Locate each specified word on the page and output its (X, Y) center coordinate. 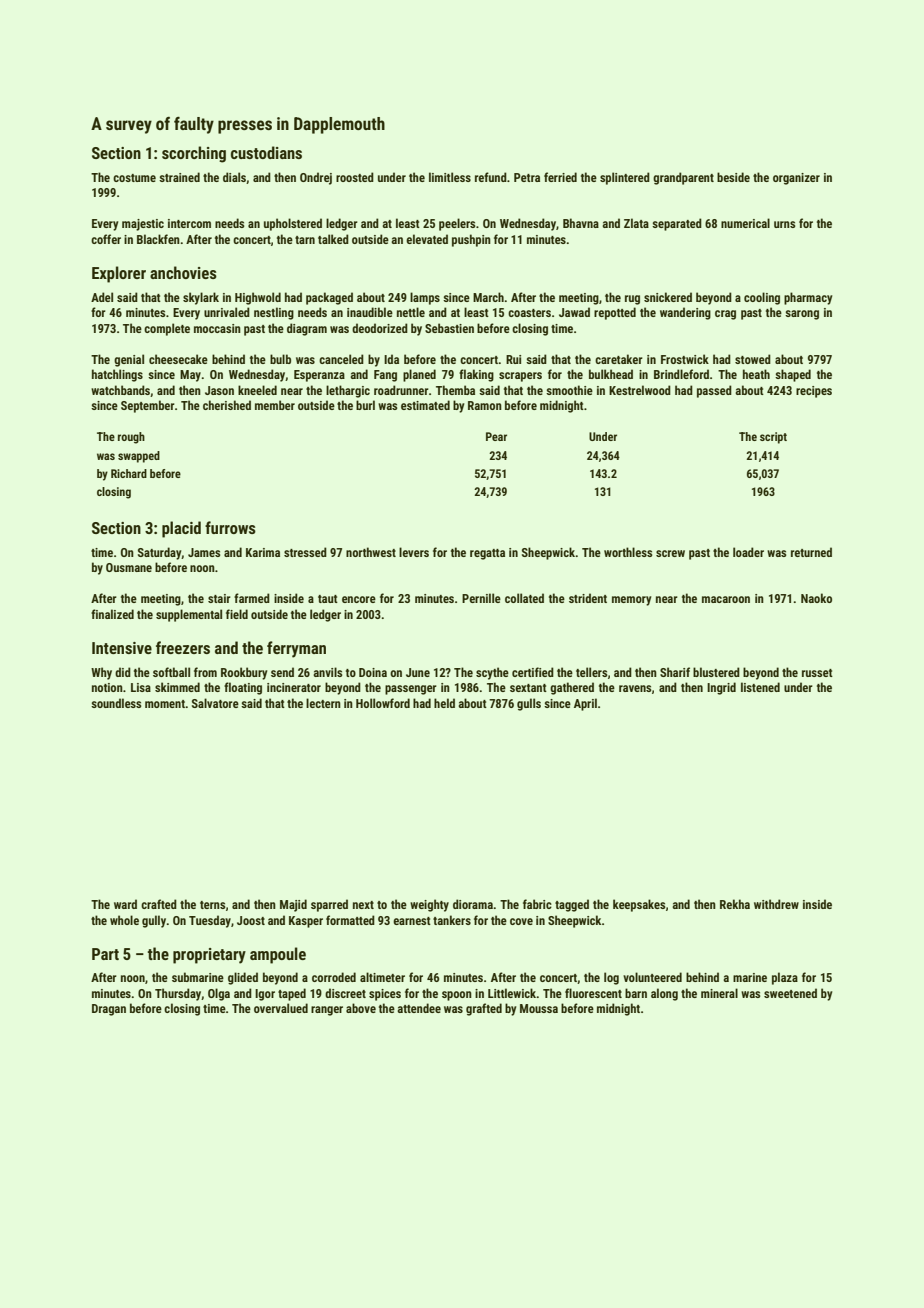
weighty (429, 905)
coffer (106, 239)
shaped (793, 375)
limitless (450, 177)
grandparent (683, 178)
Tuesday (210, 921)
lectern (323, 703)
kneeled (257, 390)
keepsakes (639, 905)
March (488, 297)
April (585, 704)
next (363, 905)
